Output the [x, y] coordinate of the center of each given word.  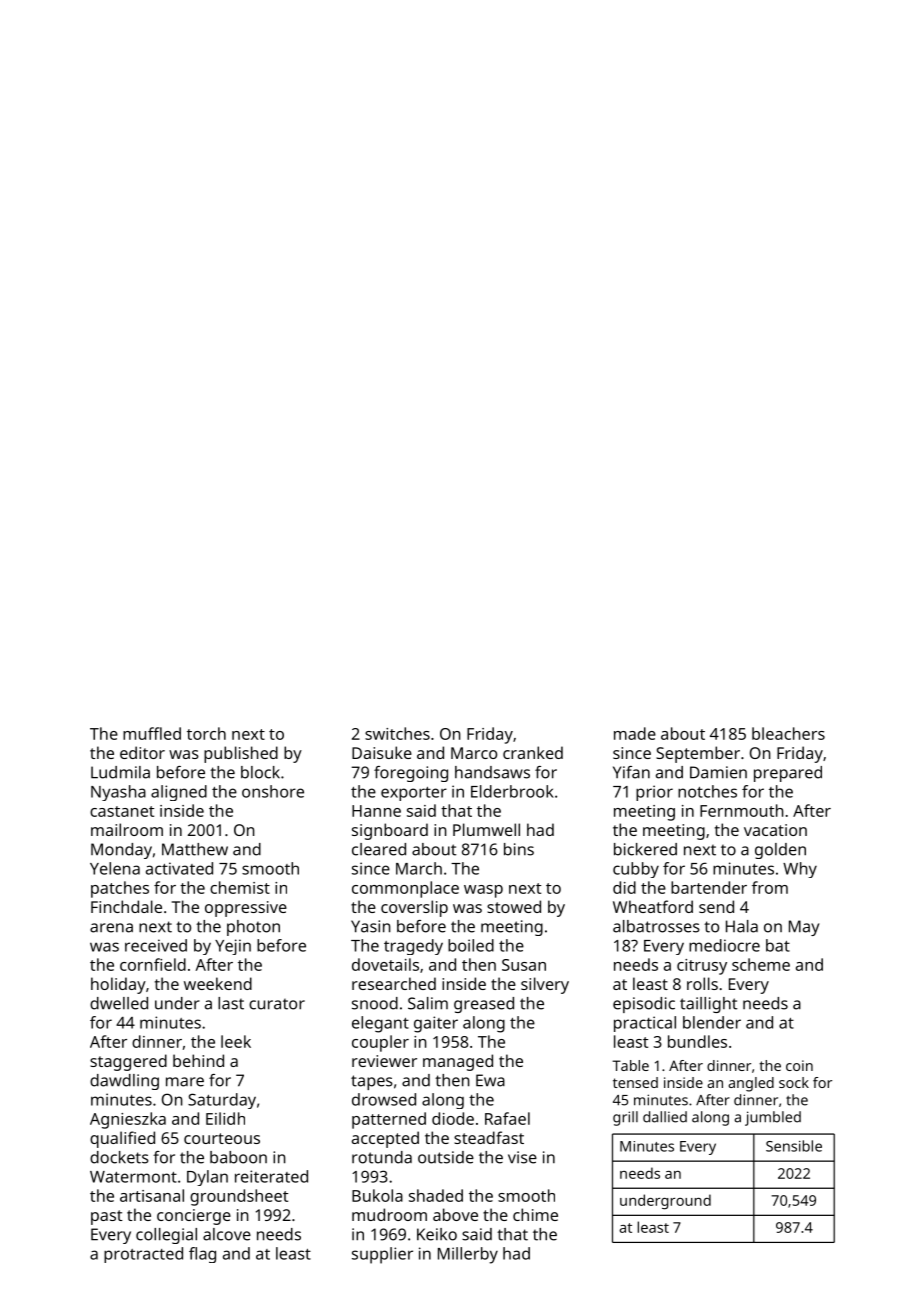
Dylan [207, 1178]
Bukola [377, 1195]
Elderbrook [512, 791]
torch [206, 733]
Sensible [794, 1146]
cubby [636, 870]
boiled [471, 945]
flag [202, 1255]
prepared [788, 774]
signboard [390, 831]
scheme [761, 964]
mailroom [127, 829]
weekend [218, 983]
